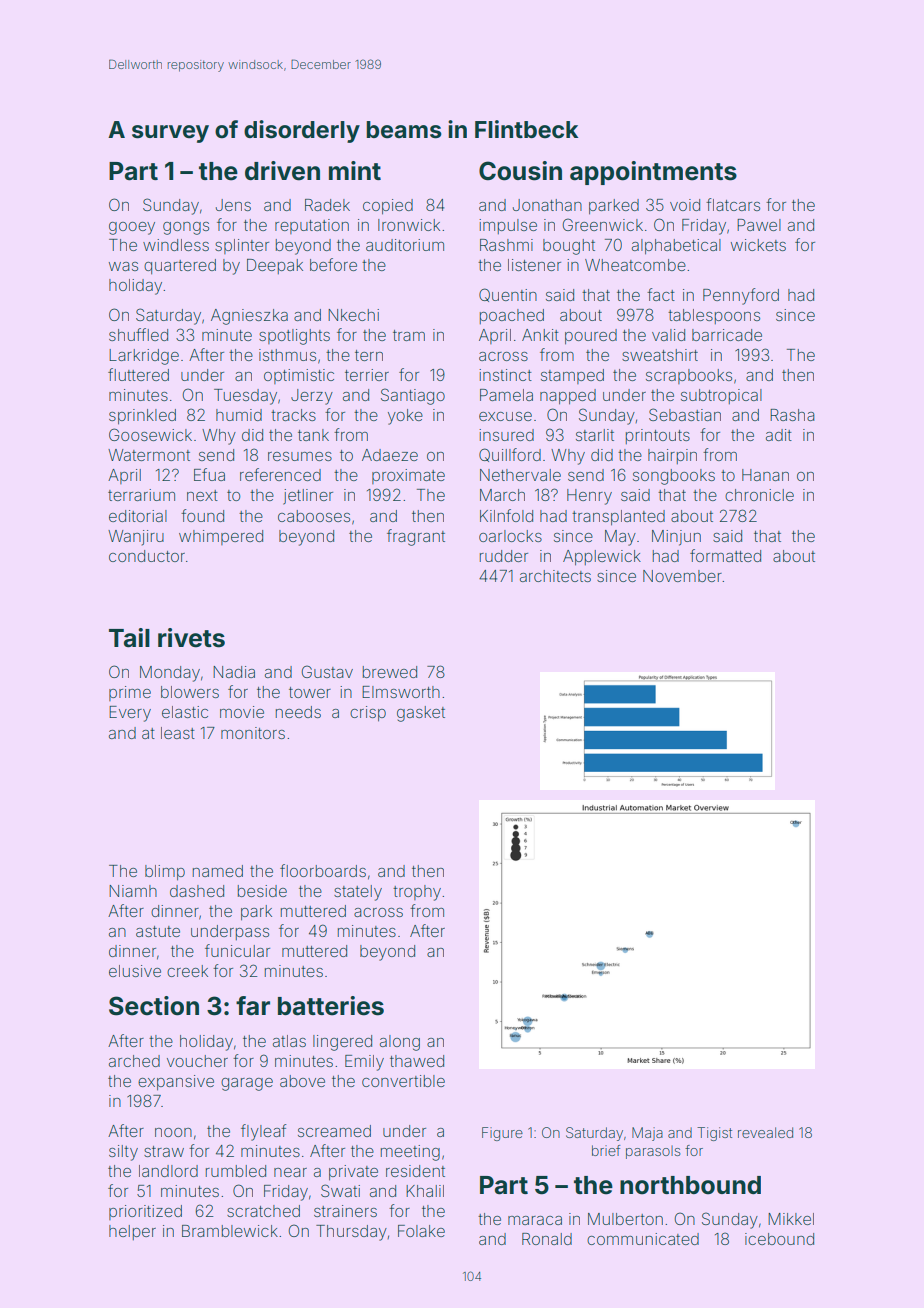 This document has width=924, height=1308. I want to click on Pawel, so click(759, 225).
